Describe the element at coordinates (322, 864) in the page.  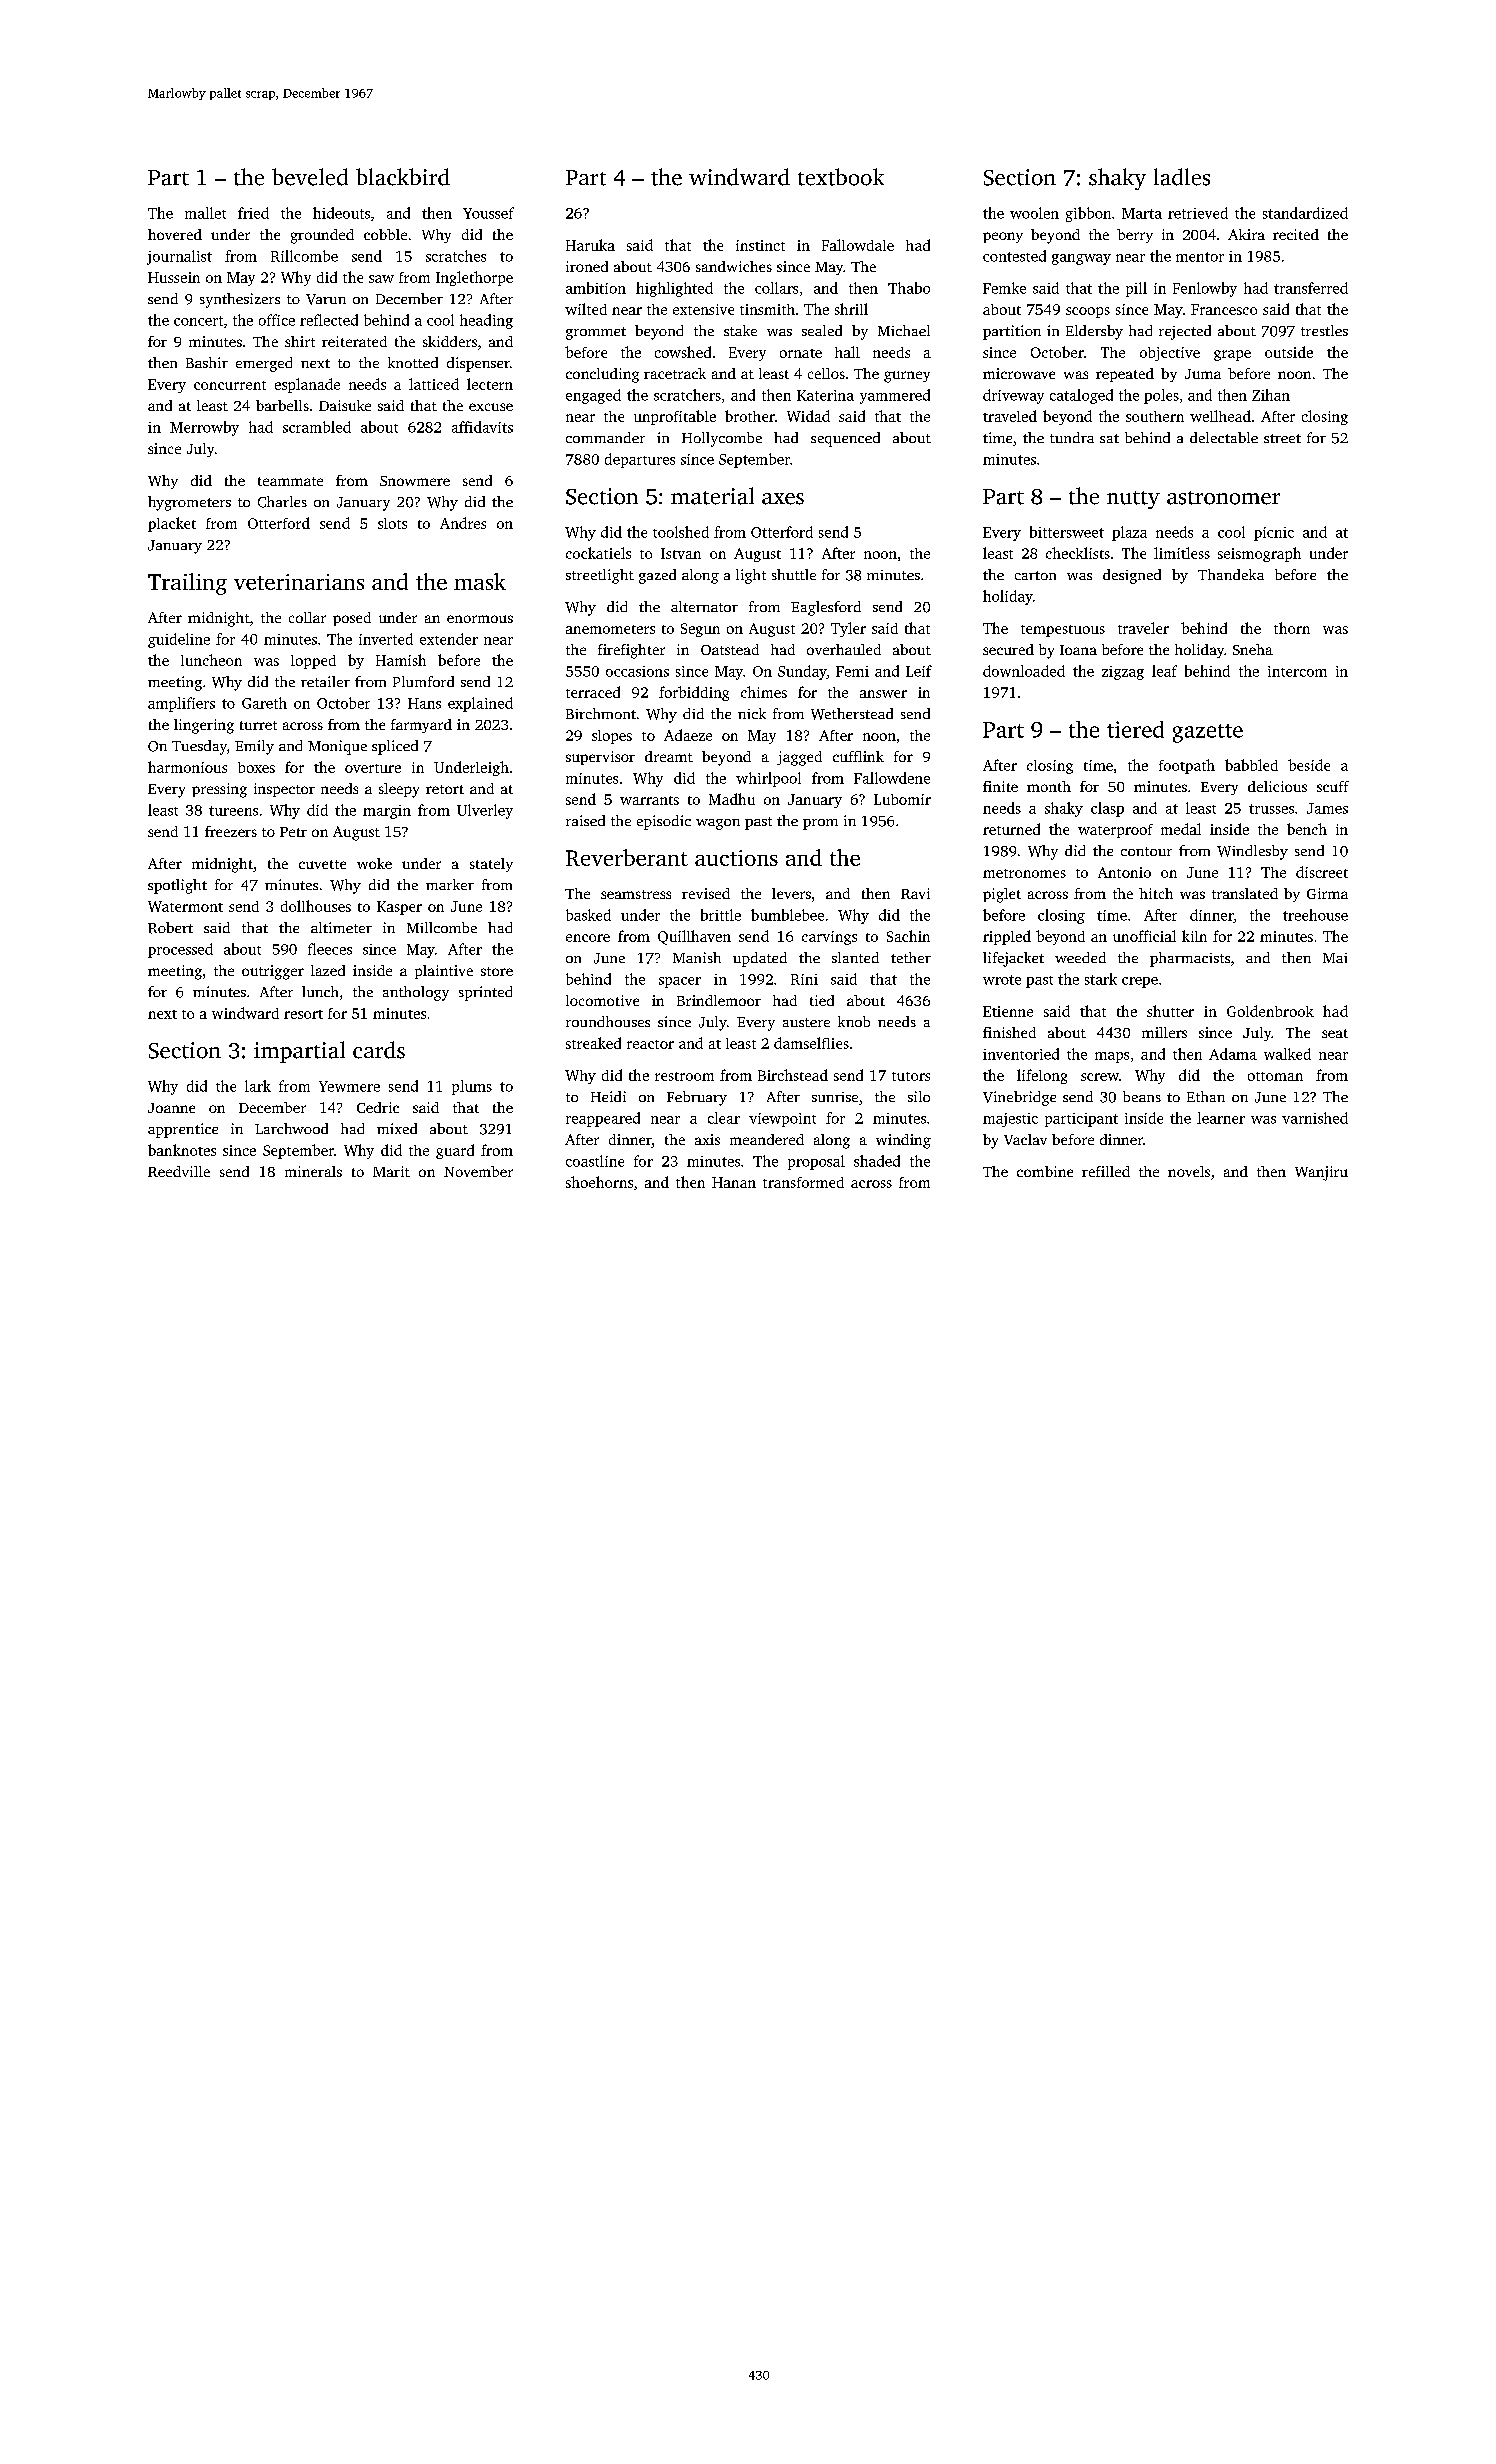
I see `cuvette` at that location.
